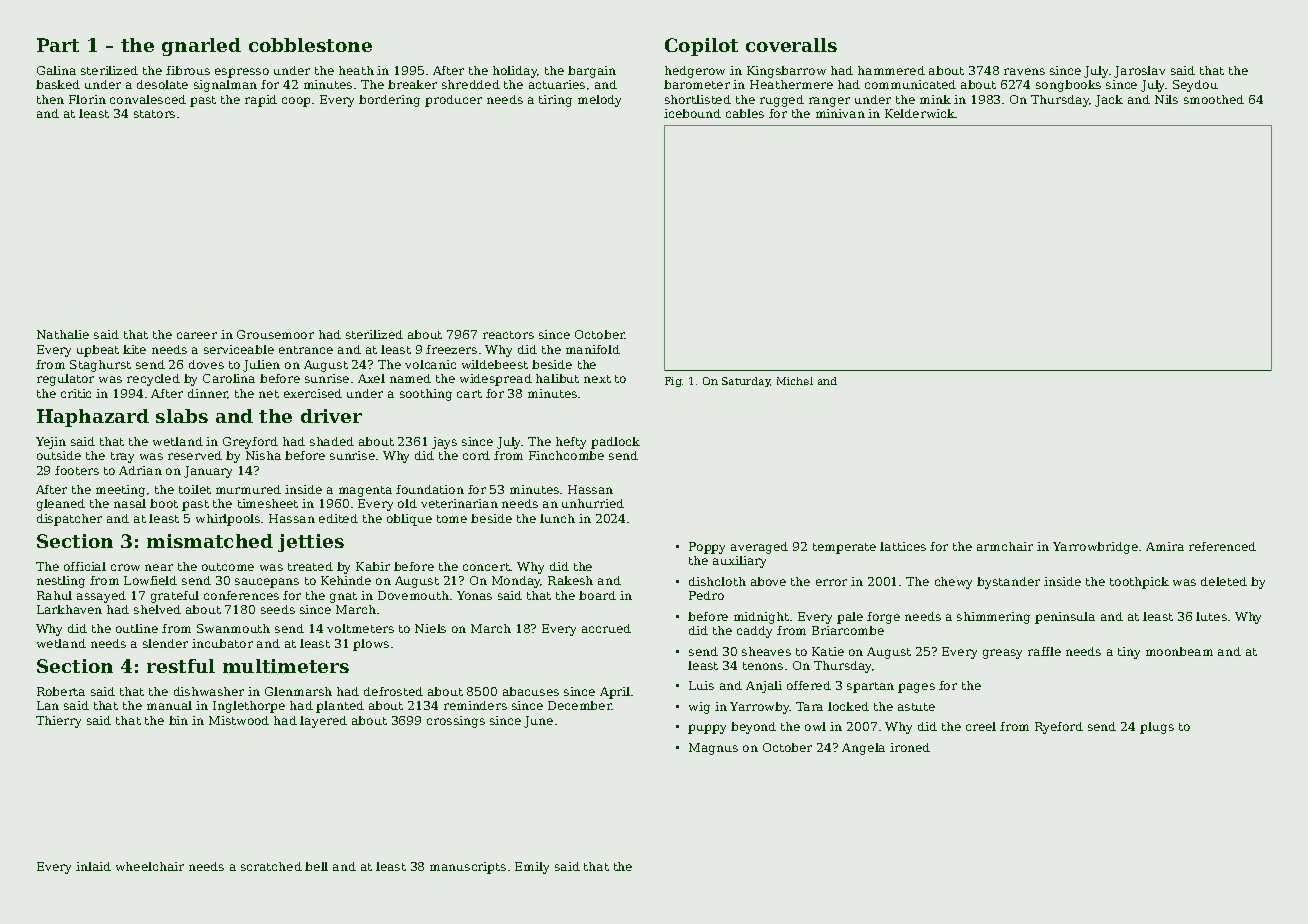 This screenshot has width=1308, height=924. I want to click on wheelchair, so click(150, 866).
